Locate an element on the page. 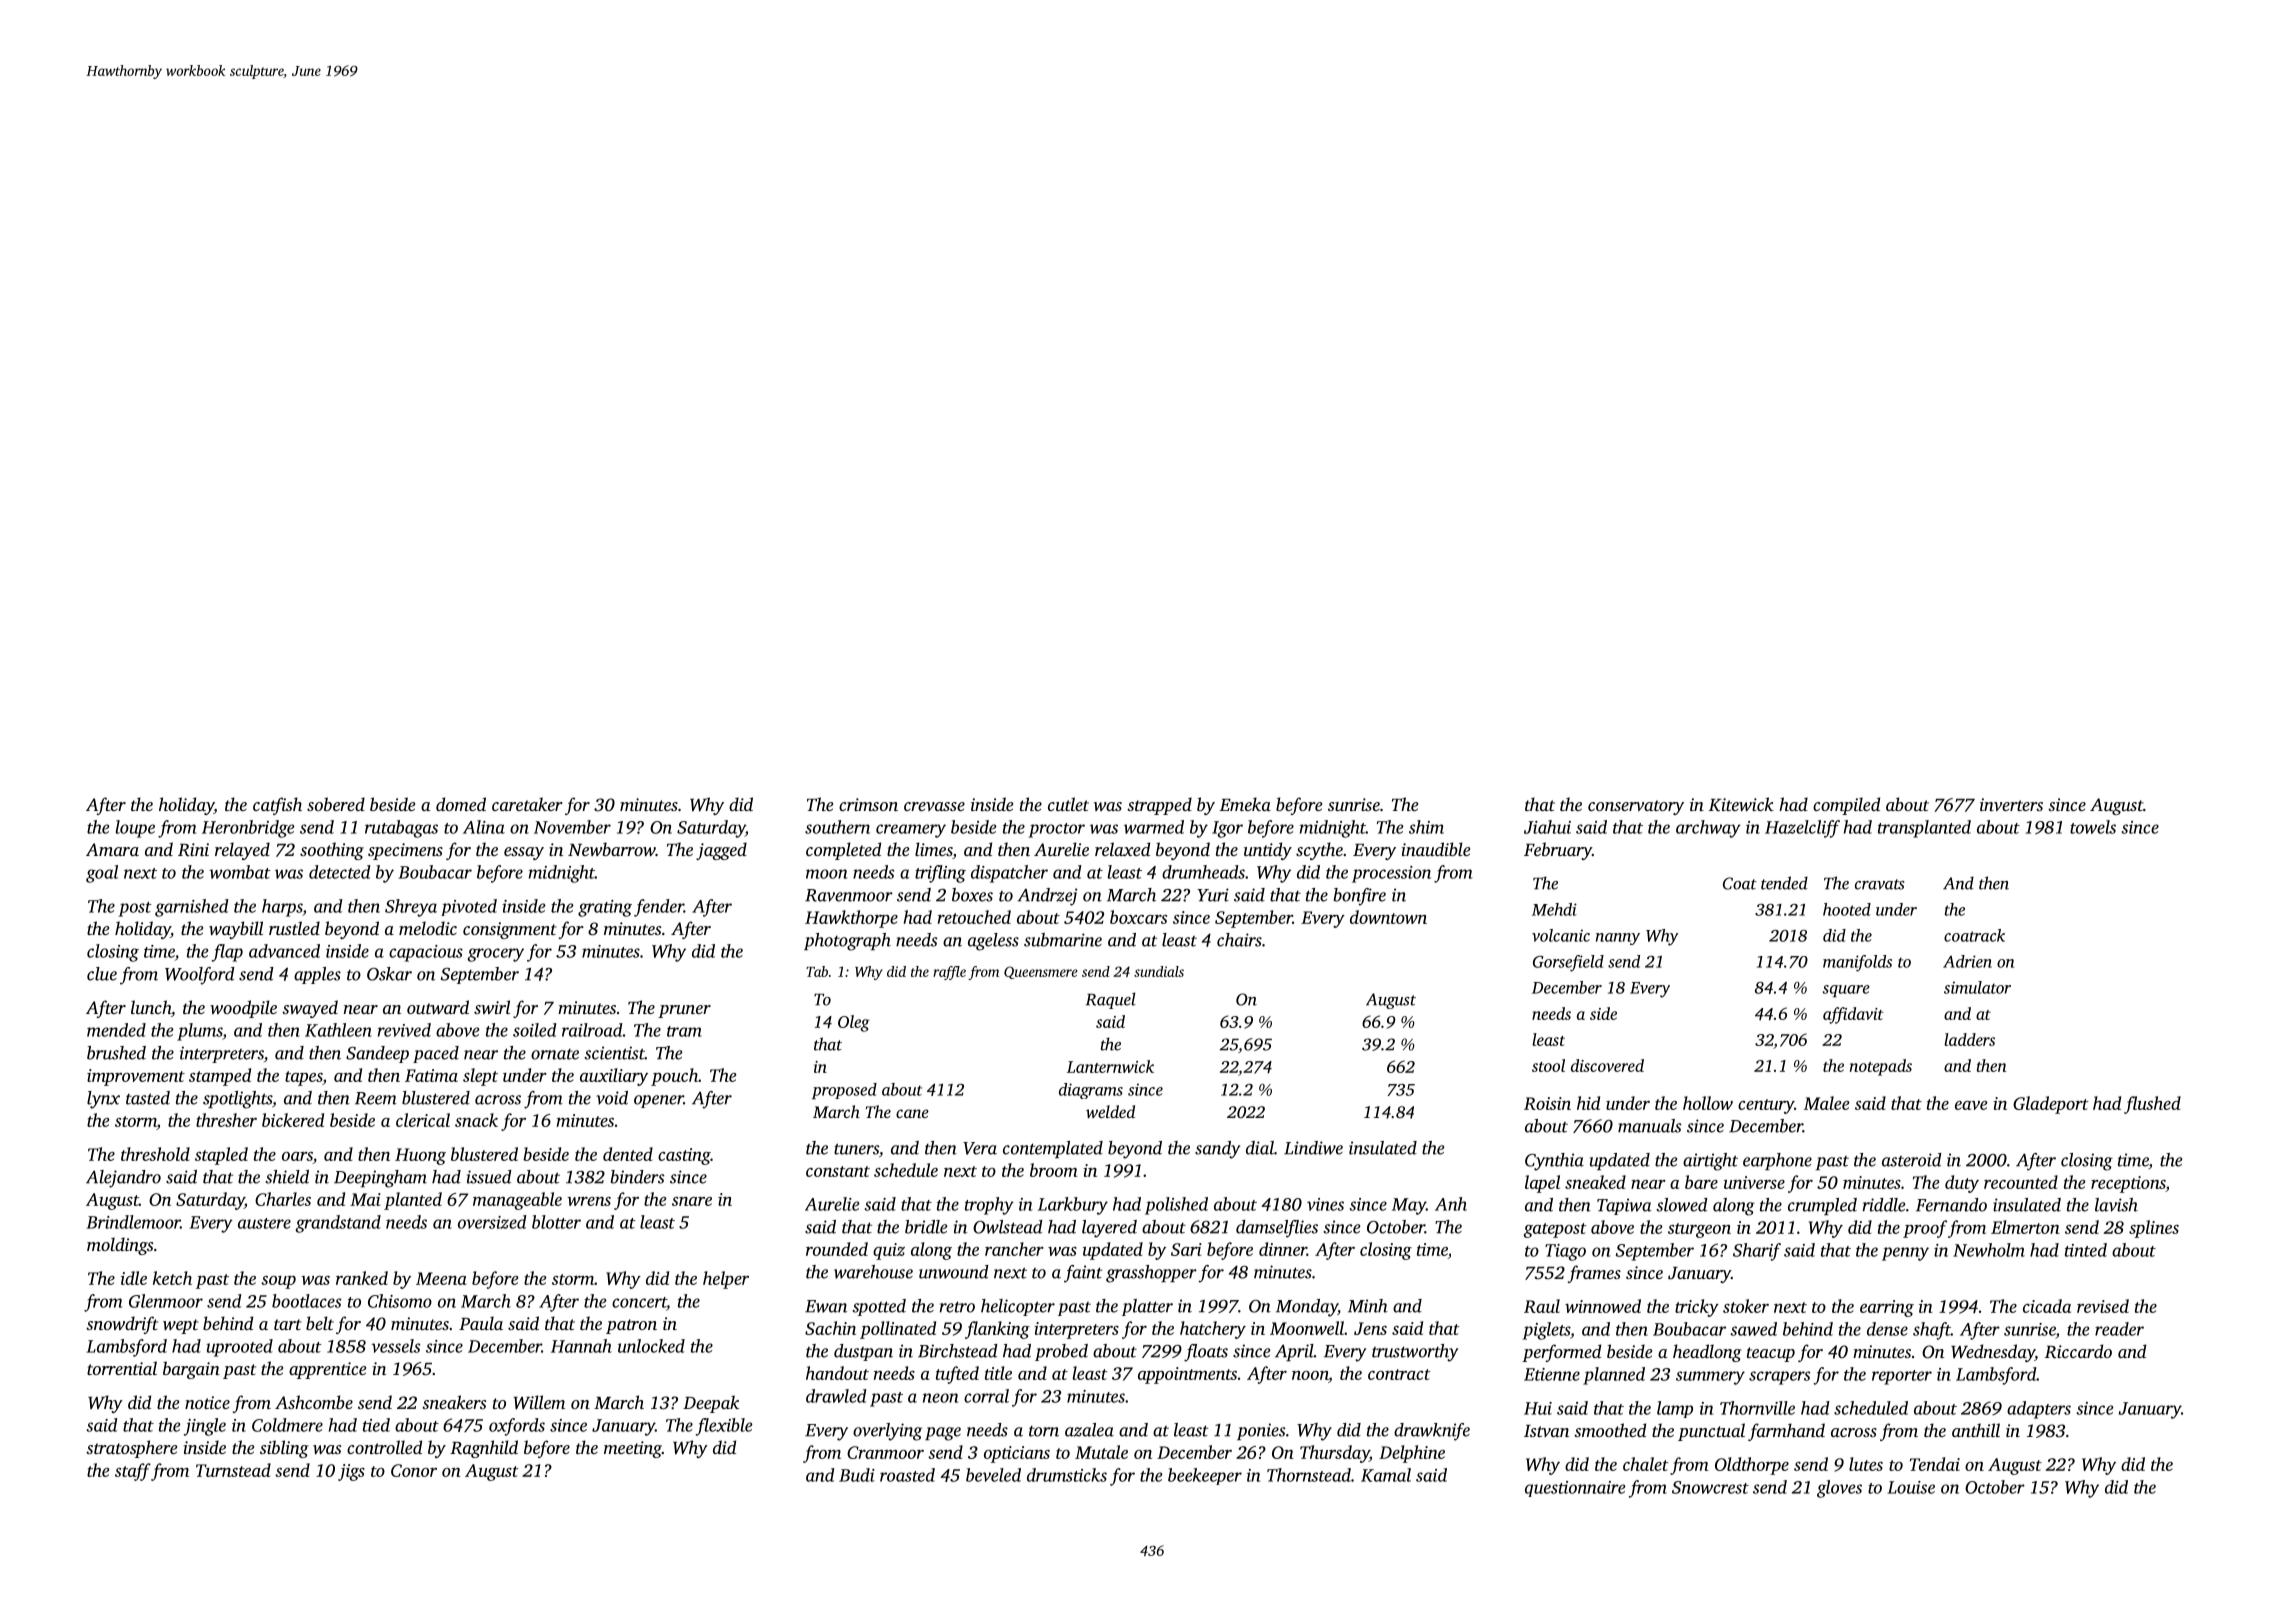 This image has height=1613, width=2280. simulator is located at coordinates (1977, 987).
